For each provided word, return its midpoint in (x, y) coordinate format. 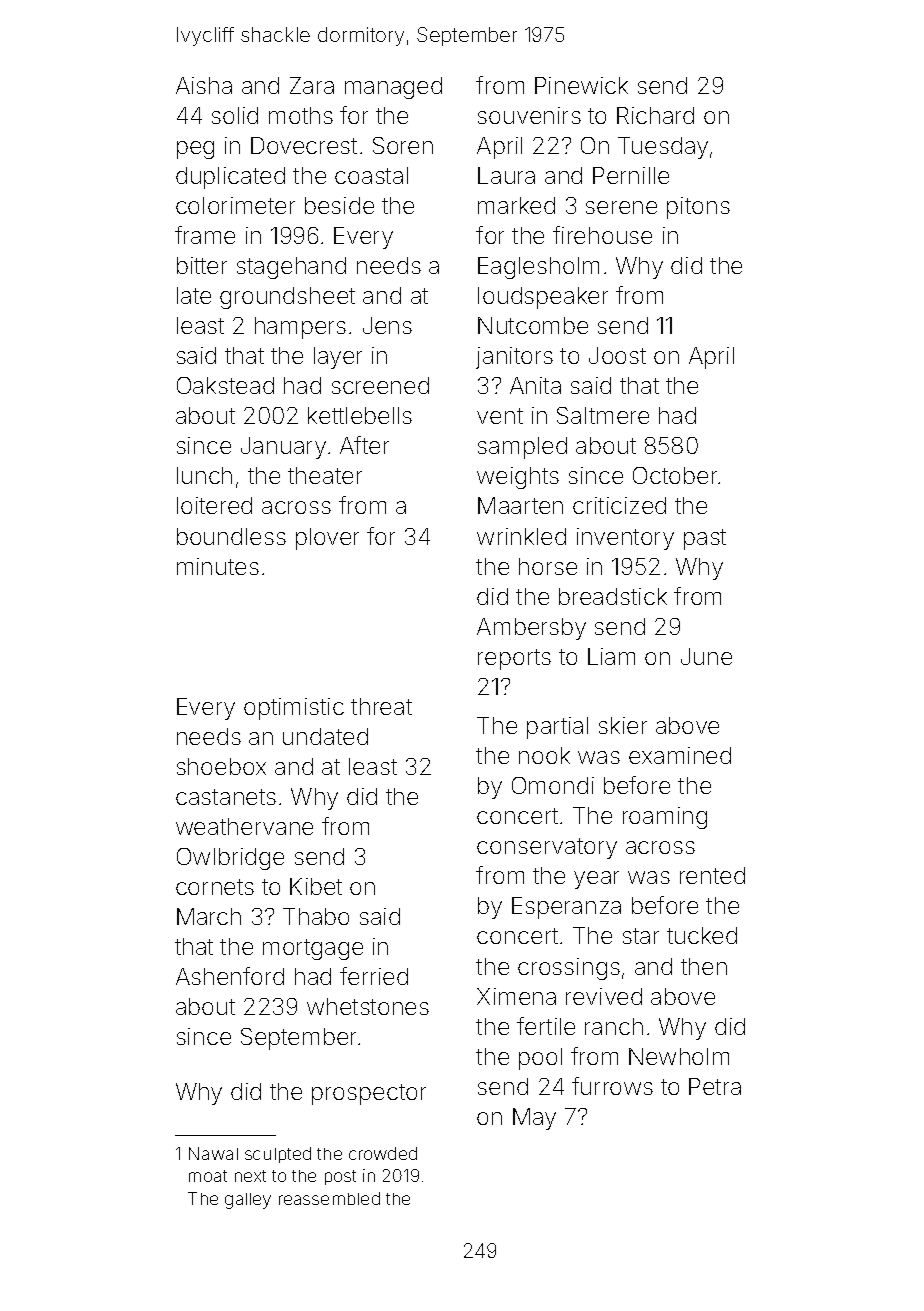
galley (248, 1201)
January (283, 448)
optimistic (294, 709)
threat (381, 706)
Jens (387, 325)
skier (623, 725)
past (705, 539)
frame (205, 235)
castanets (226, 797)
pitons (698, 208)
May (534, 1119)
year (596, 880)
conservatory (547, 848)
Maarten (520, 505)
